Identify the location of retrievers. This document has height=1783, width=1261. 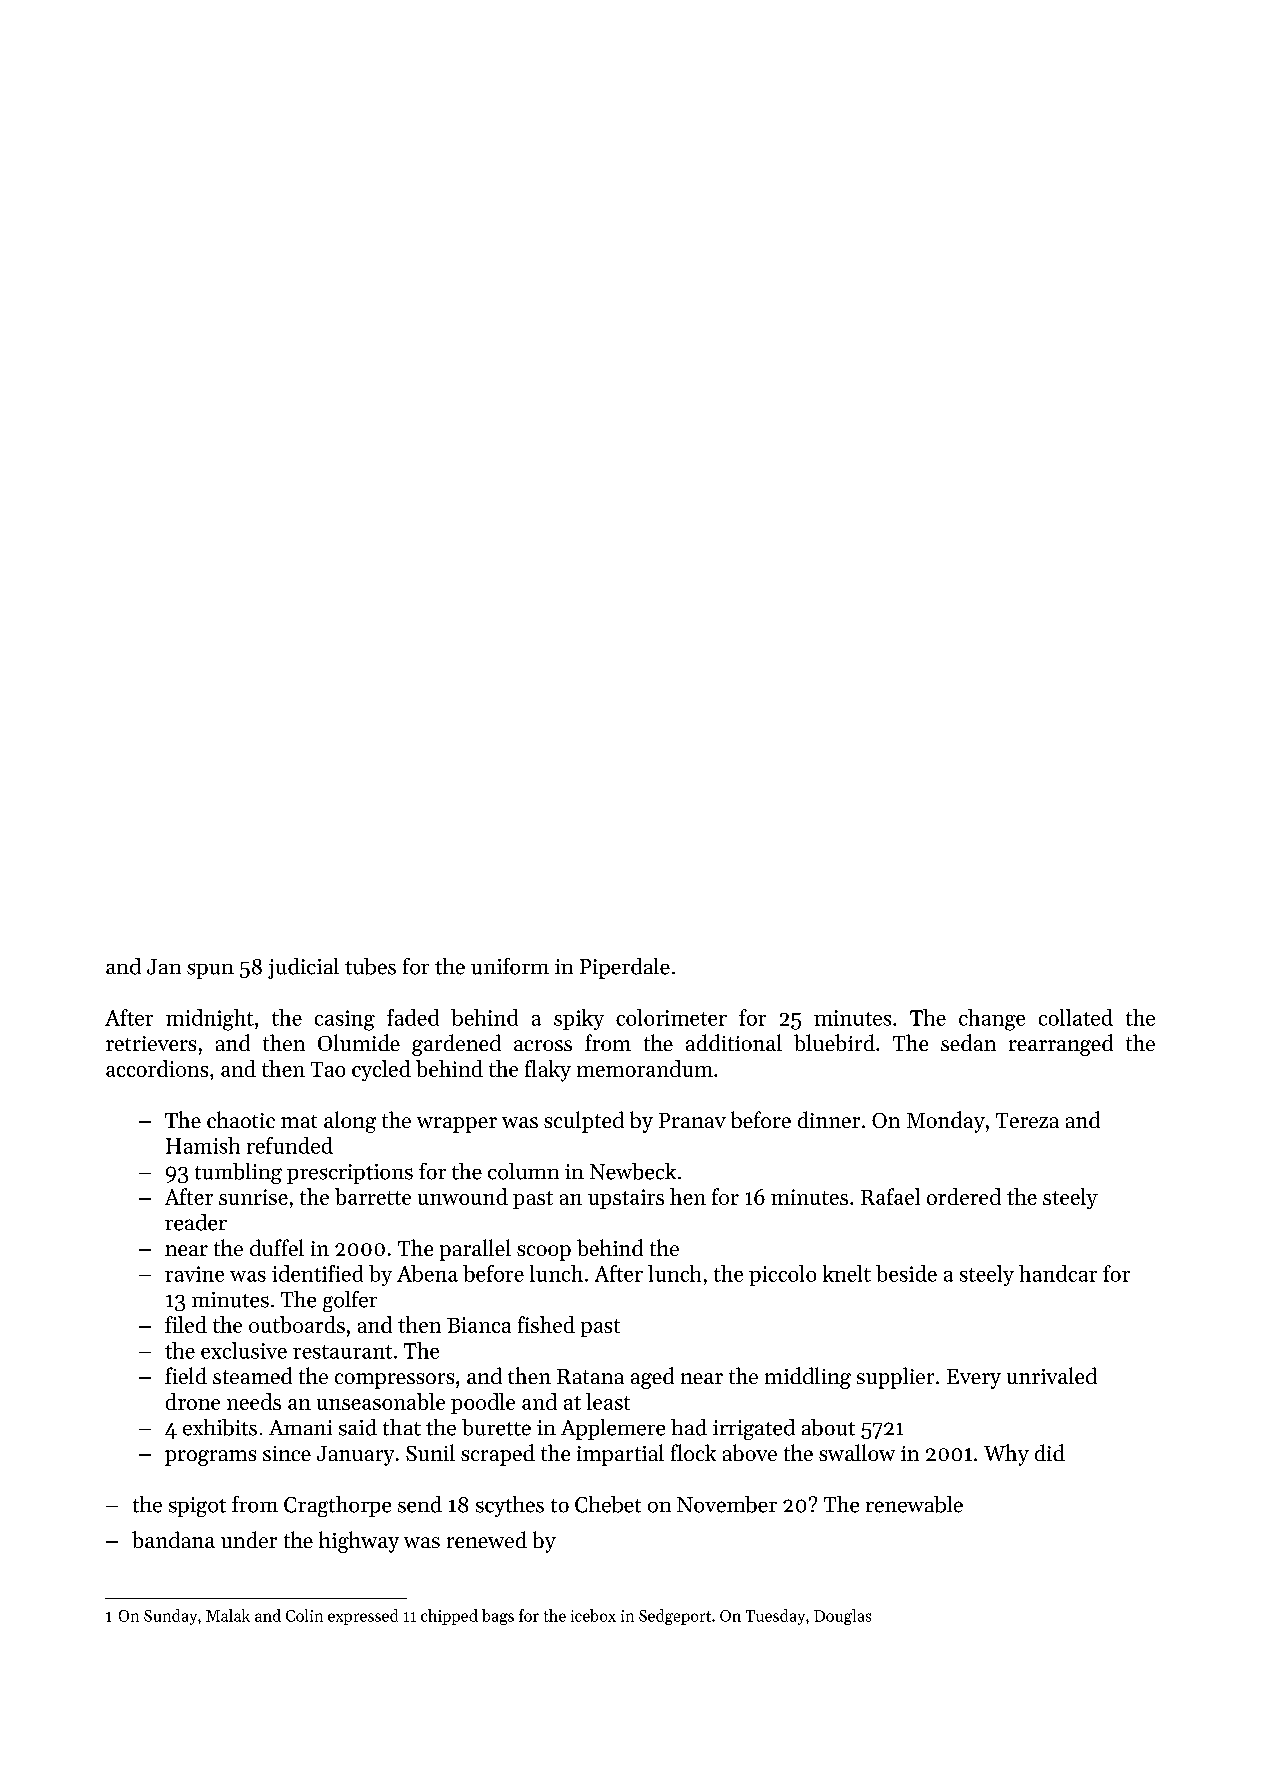
(151, 1043).
